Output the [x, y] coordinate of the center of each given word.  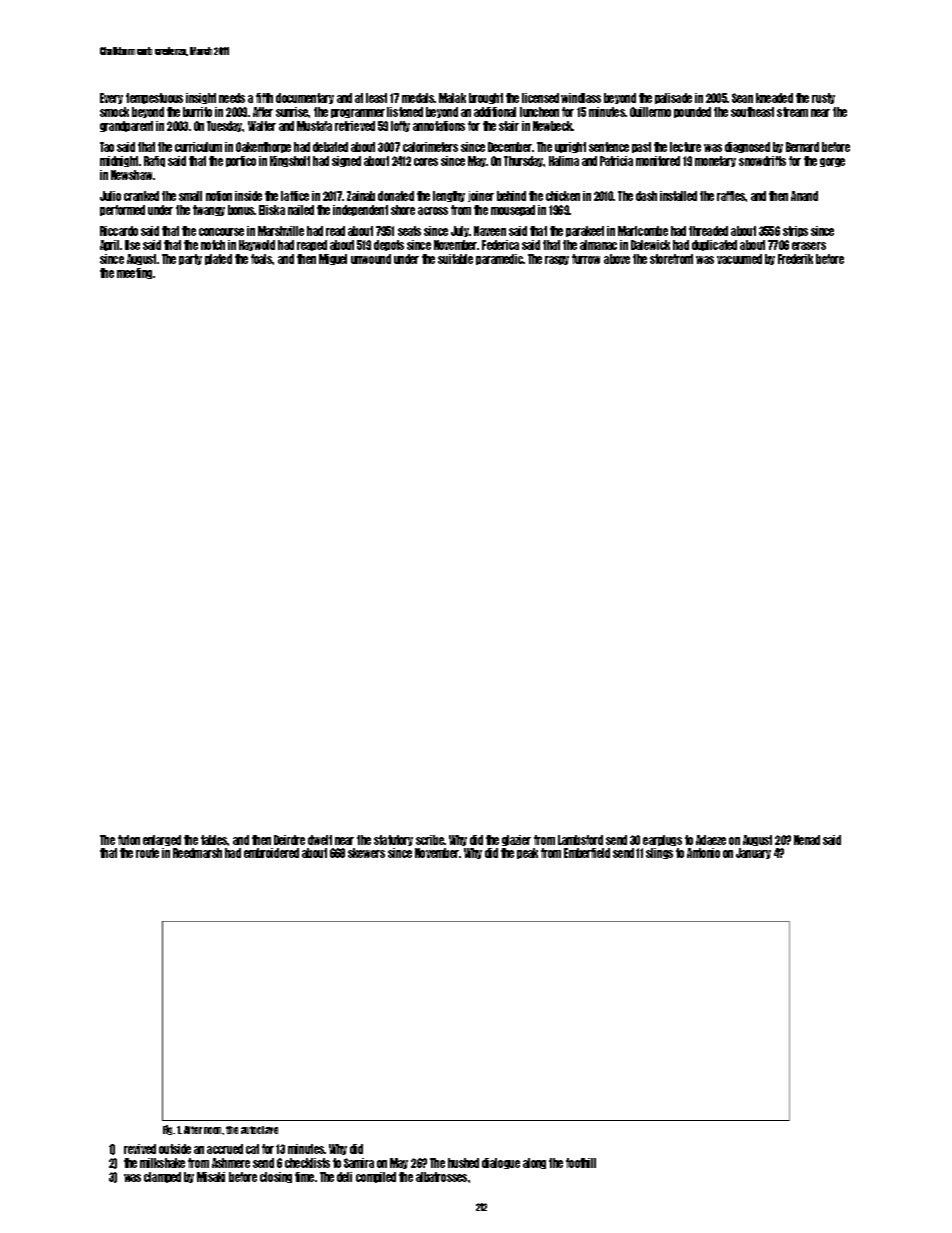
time [304, 1177]
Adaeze [711, 840]
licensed [540, 98]
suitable [455, 259]
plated [218, 259]
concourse [221, 232]
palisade [673, 98]
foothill [581, 1163]
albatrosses [441, 1177]
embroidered [271, 853]
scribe [430, 840]
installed [678, 196]
